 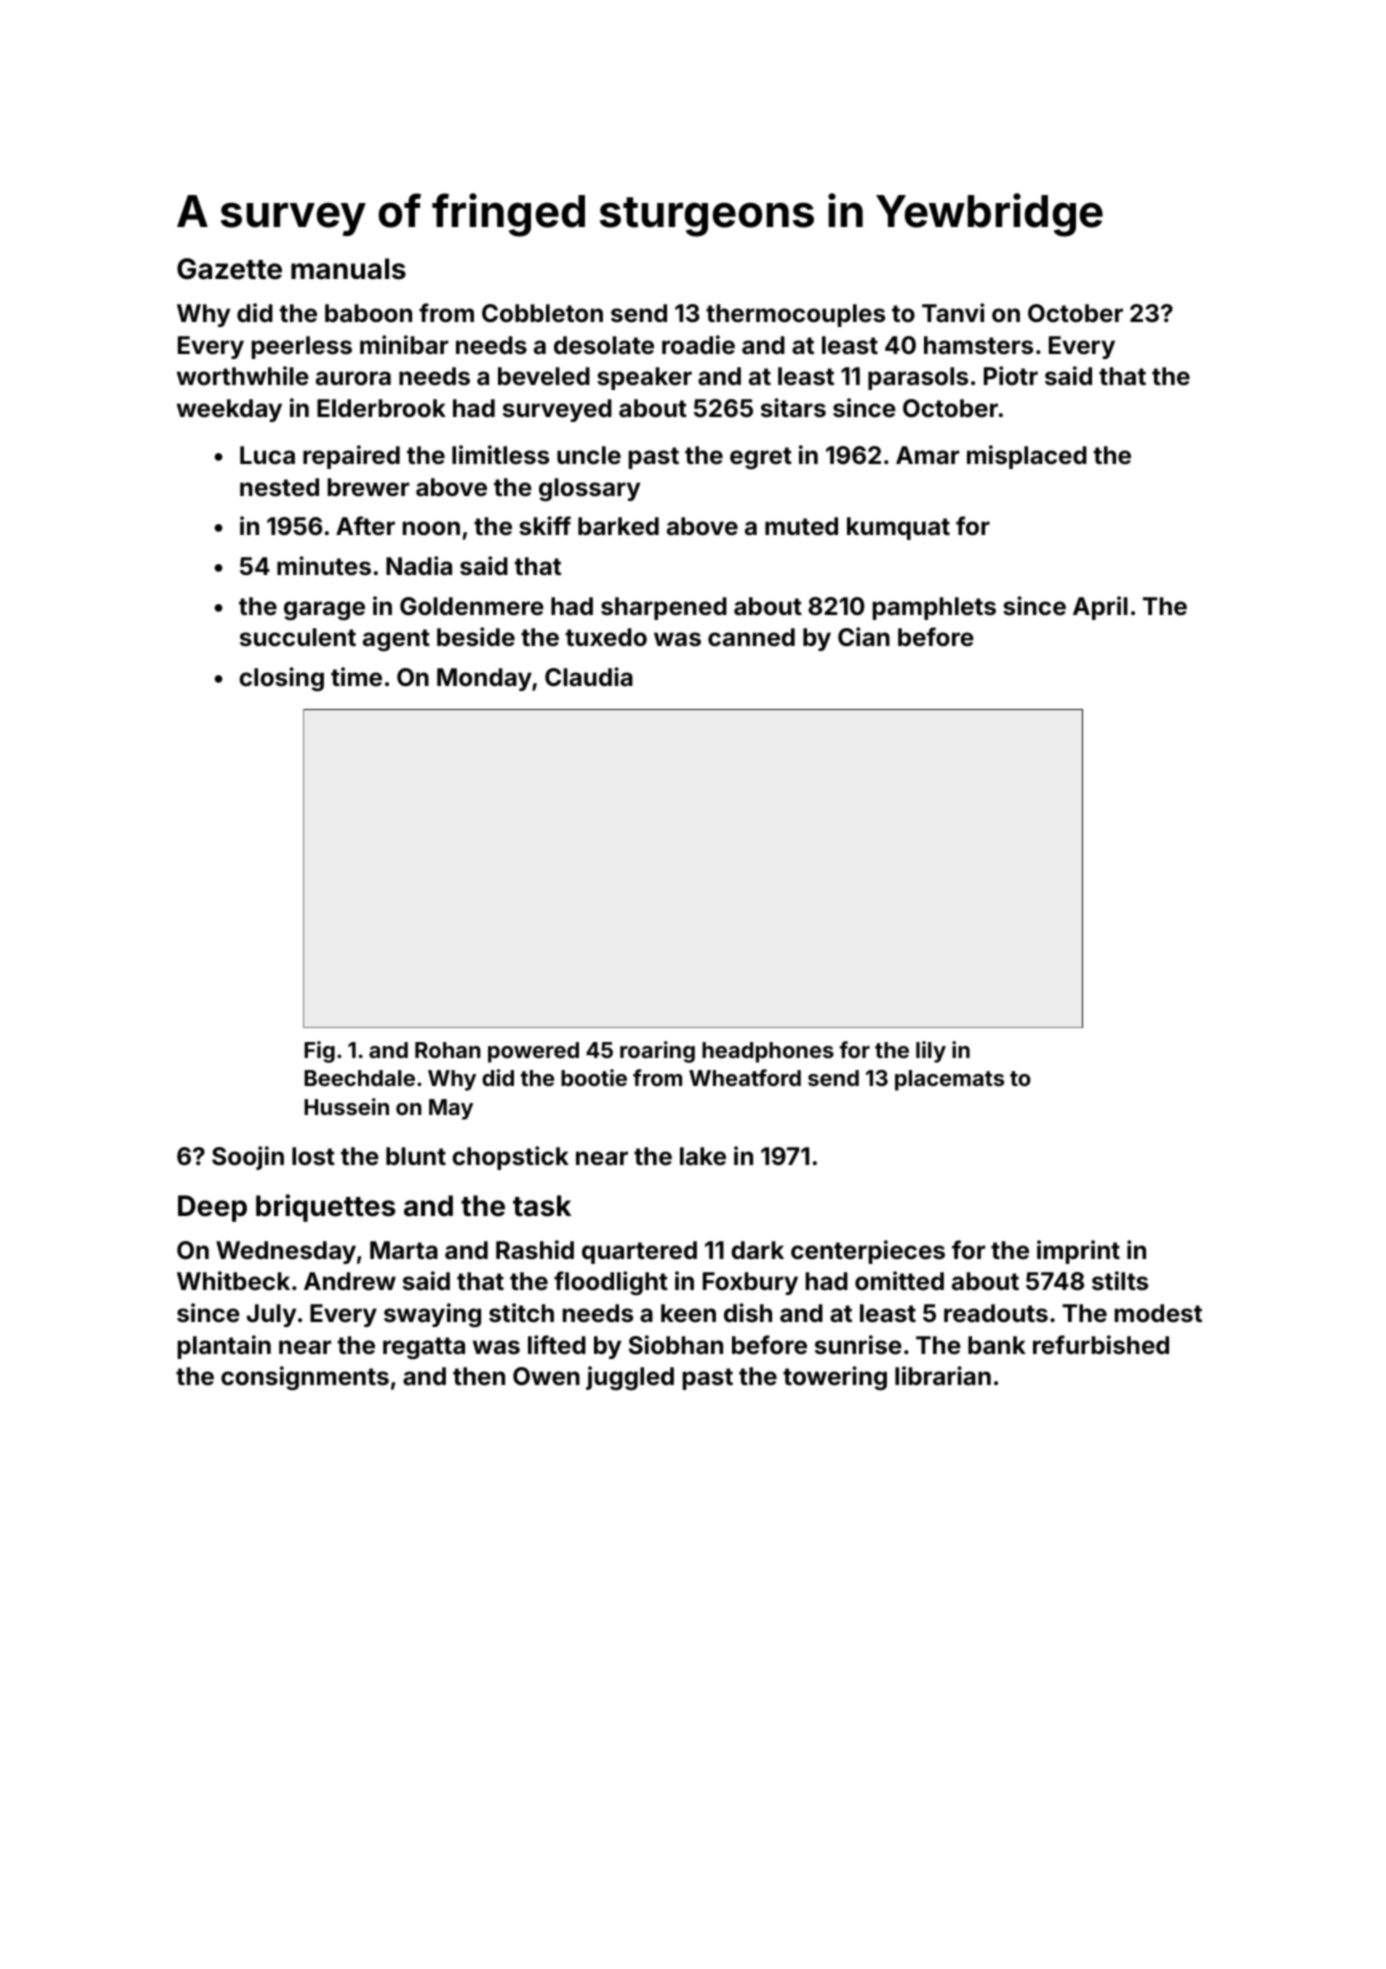 What do you see at coordinates (545, 526) in the page?
I see `skiff` at bounding box center [545, 526].
